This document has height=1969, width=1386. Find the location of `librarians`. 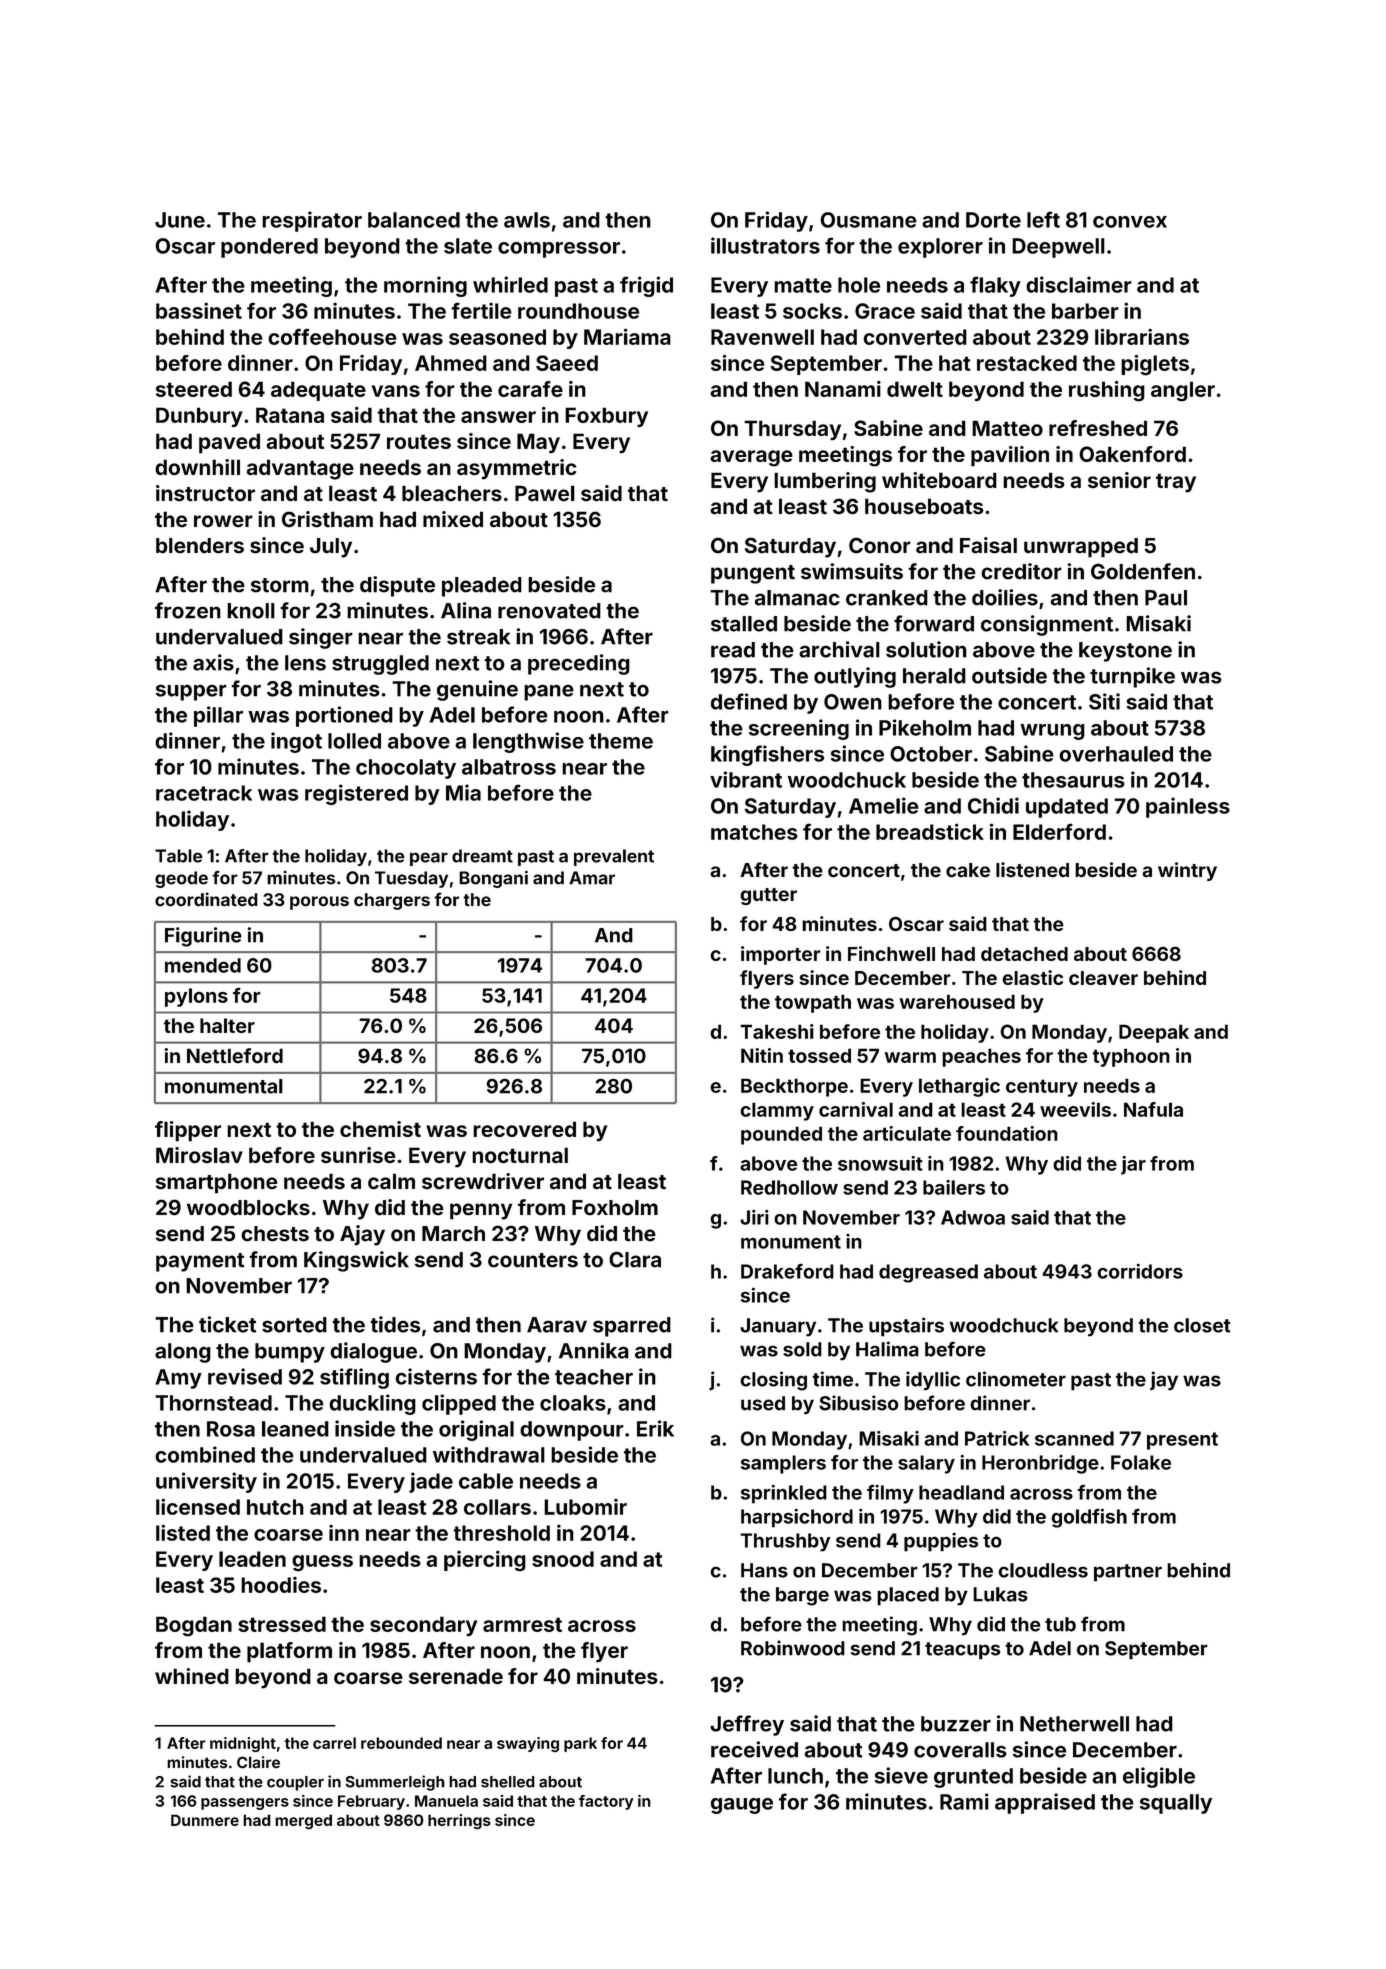

librarians is located at coordinates (1142, 336).
